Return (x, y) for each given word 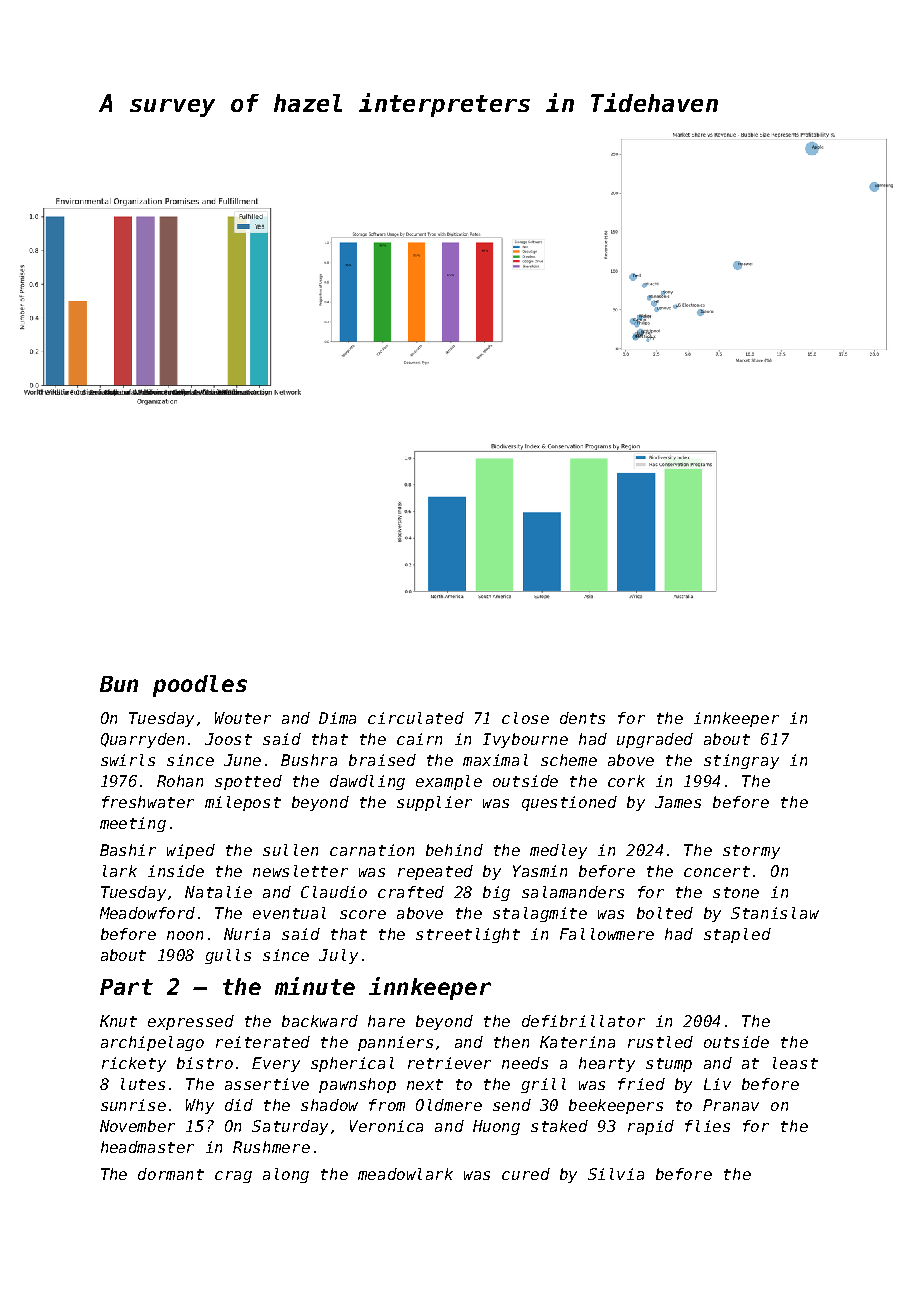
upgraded (655, 740)
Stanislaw (775, 913)
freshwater (148, 802)
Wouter (243, 718)
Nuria (247, 934)
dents (582, 718)
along (286, 1175)
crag (233, 1177)
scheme (569, 760)
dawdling (367, 782)
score (363, 914)
